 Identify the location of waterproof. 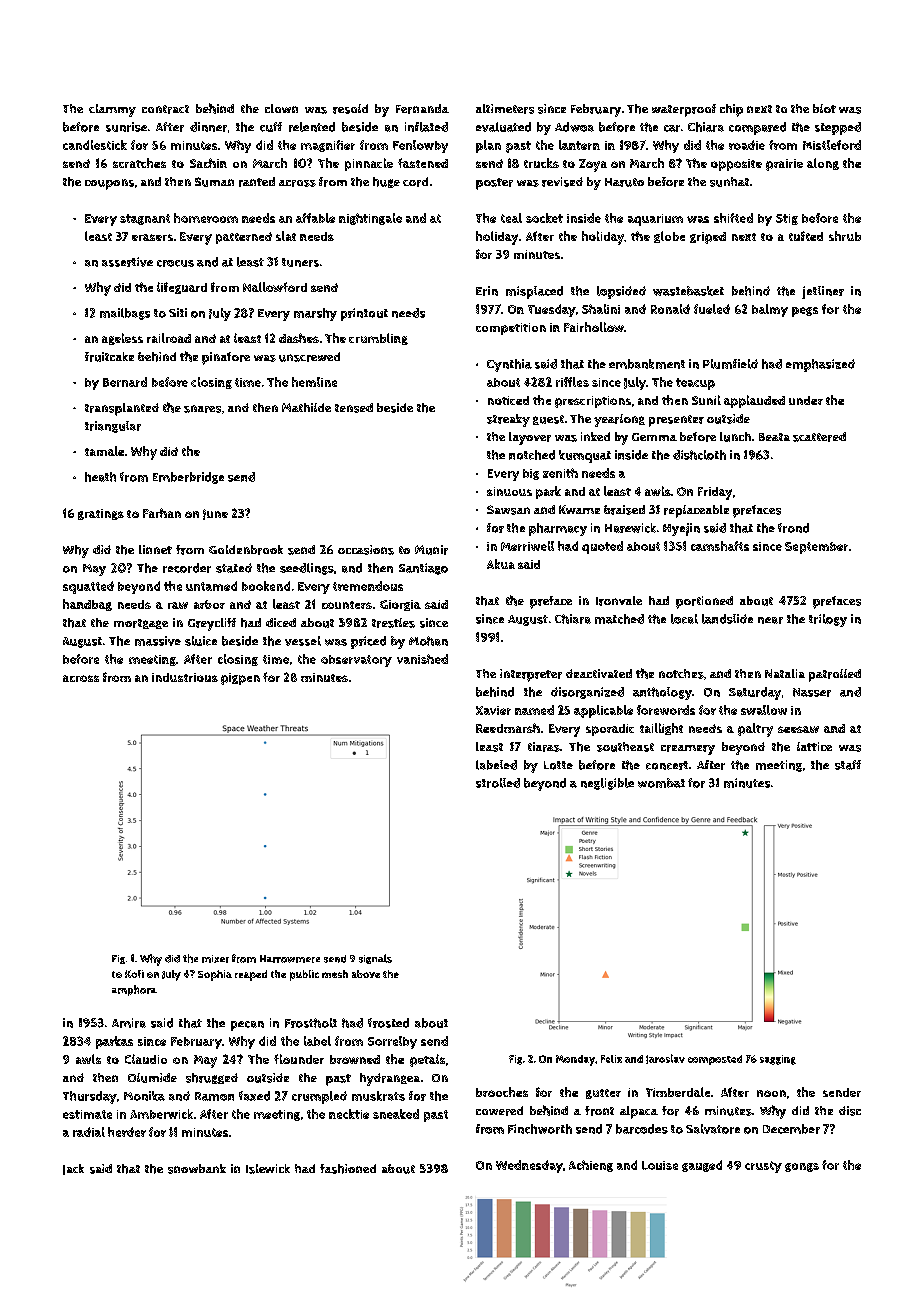
(684, 110).
